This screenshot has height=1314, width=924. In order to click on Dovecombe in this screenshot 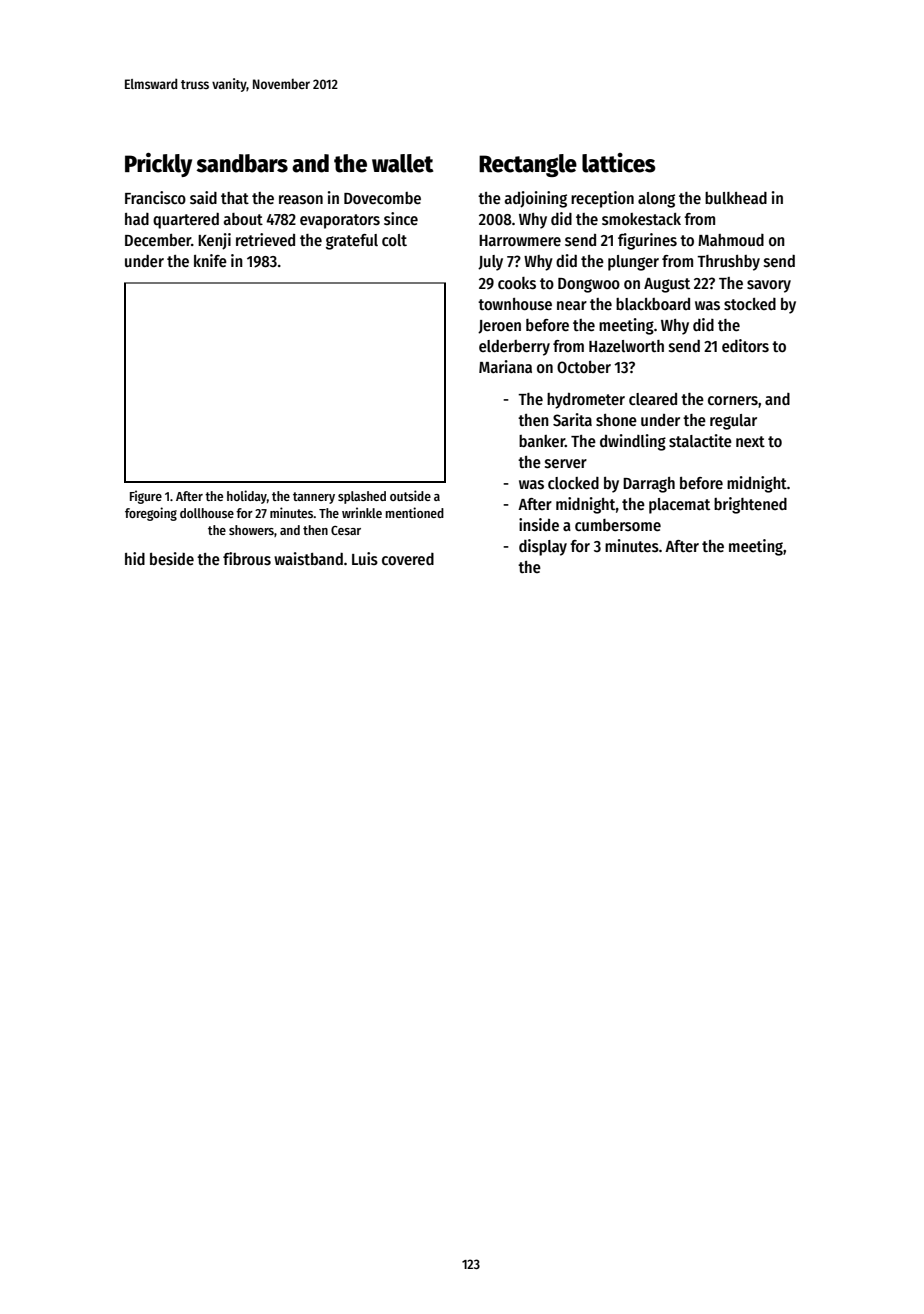, I will do `click(382, 198)`.
